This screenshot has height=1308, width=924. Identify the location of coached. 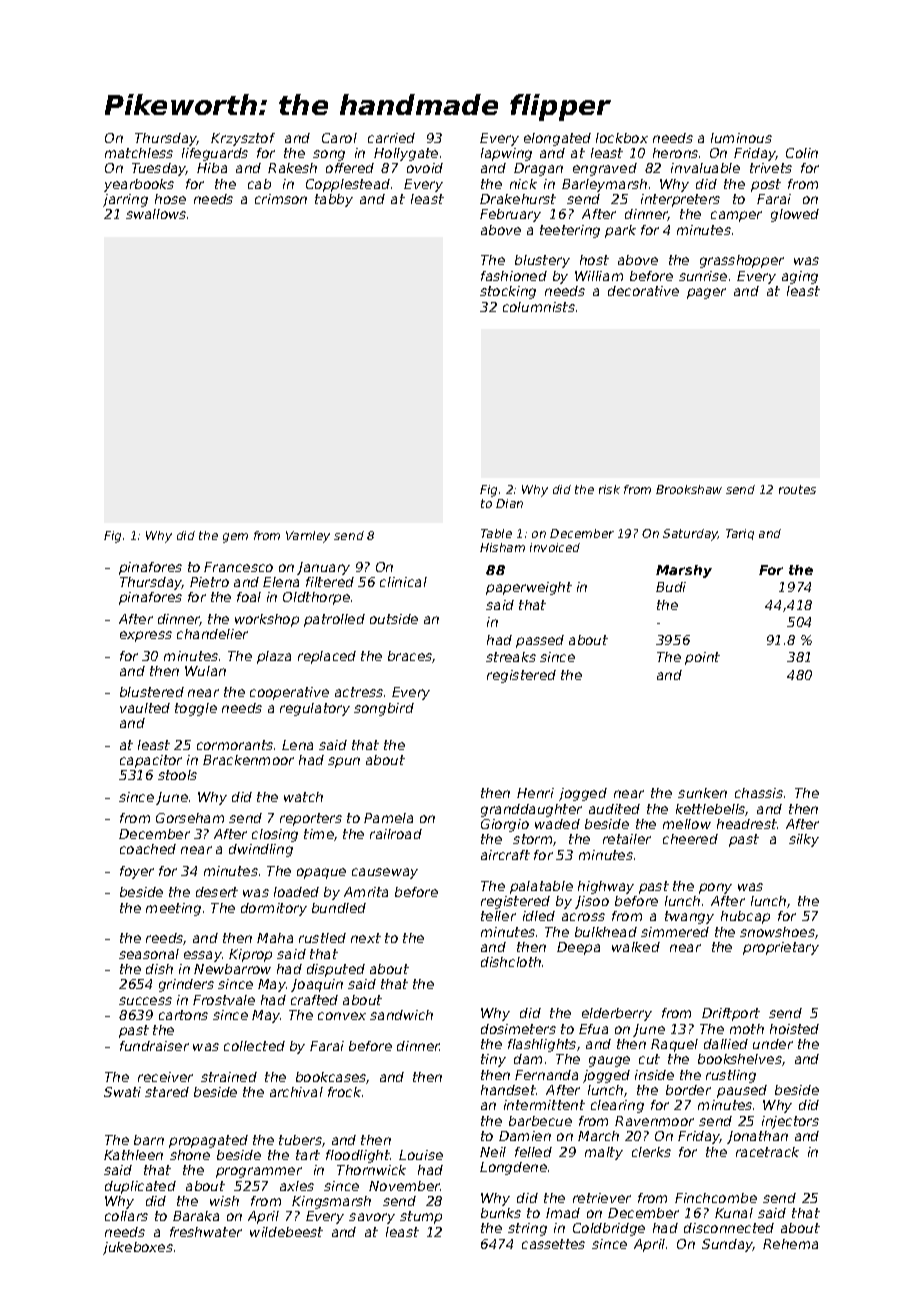
(148, 849).
